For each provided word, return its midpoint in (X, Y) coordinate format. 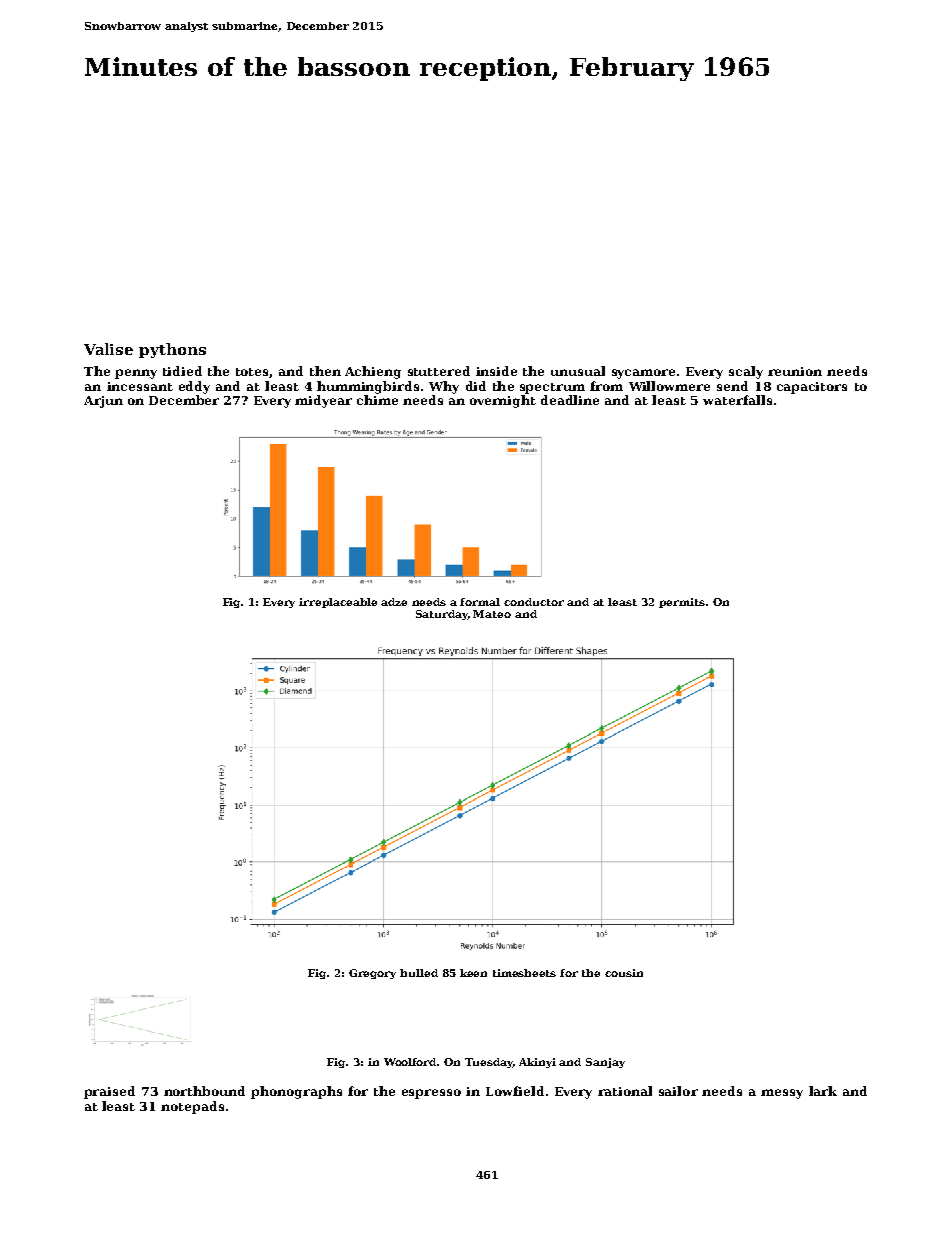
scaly (746, 372)
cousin (624, 973)
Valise (108, 349)
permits (682, 603)
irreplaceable (338, 603)
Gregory (372, 974)
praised (109, 1092)
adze (394, 602)
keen (473, 973)
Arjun (103, 402)
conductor (534, 602)
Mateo (492, 614)
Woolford (411, 1062)
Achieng (373, 372)
